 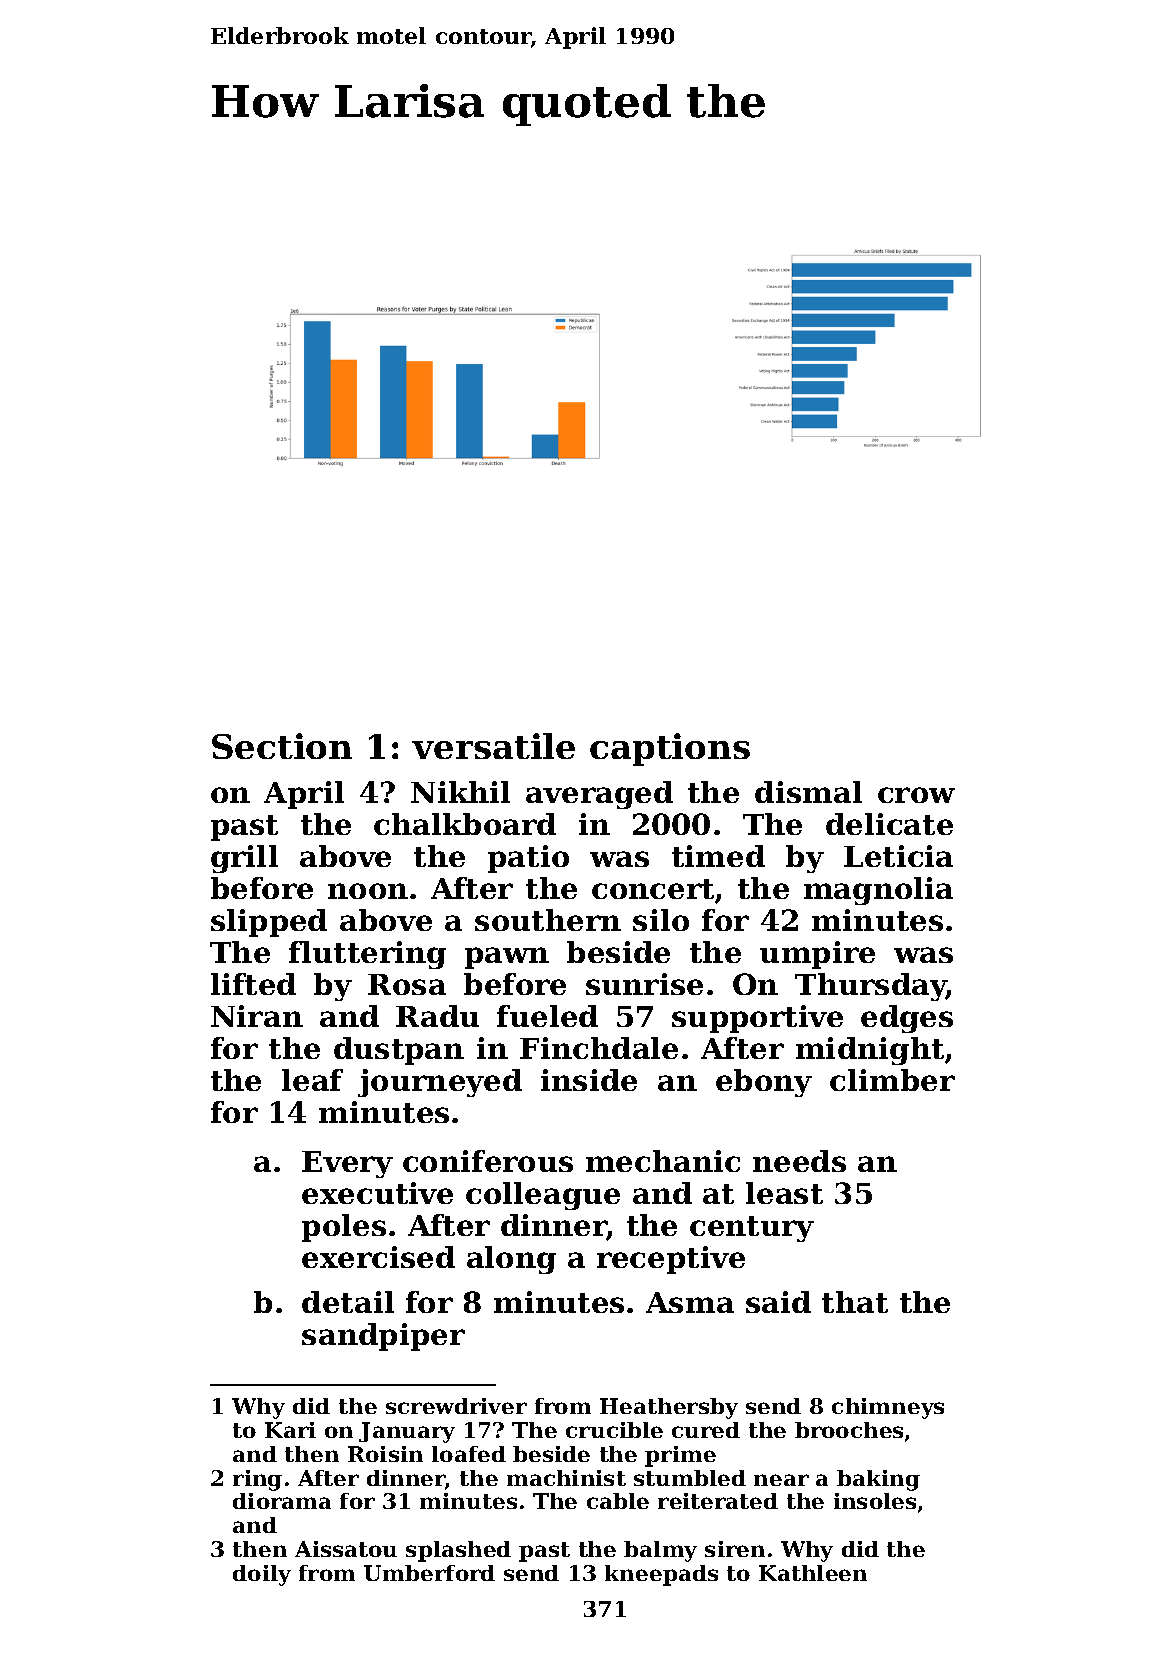 What do you see at coordinates (282, 746) in the document?
I see `Section` at bounding box center [282, 746].
